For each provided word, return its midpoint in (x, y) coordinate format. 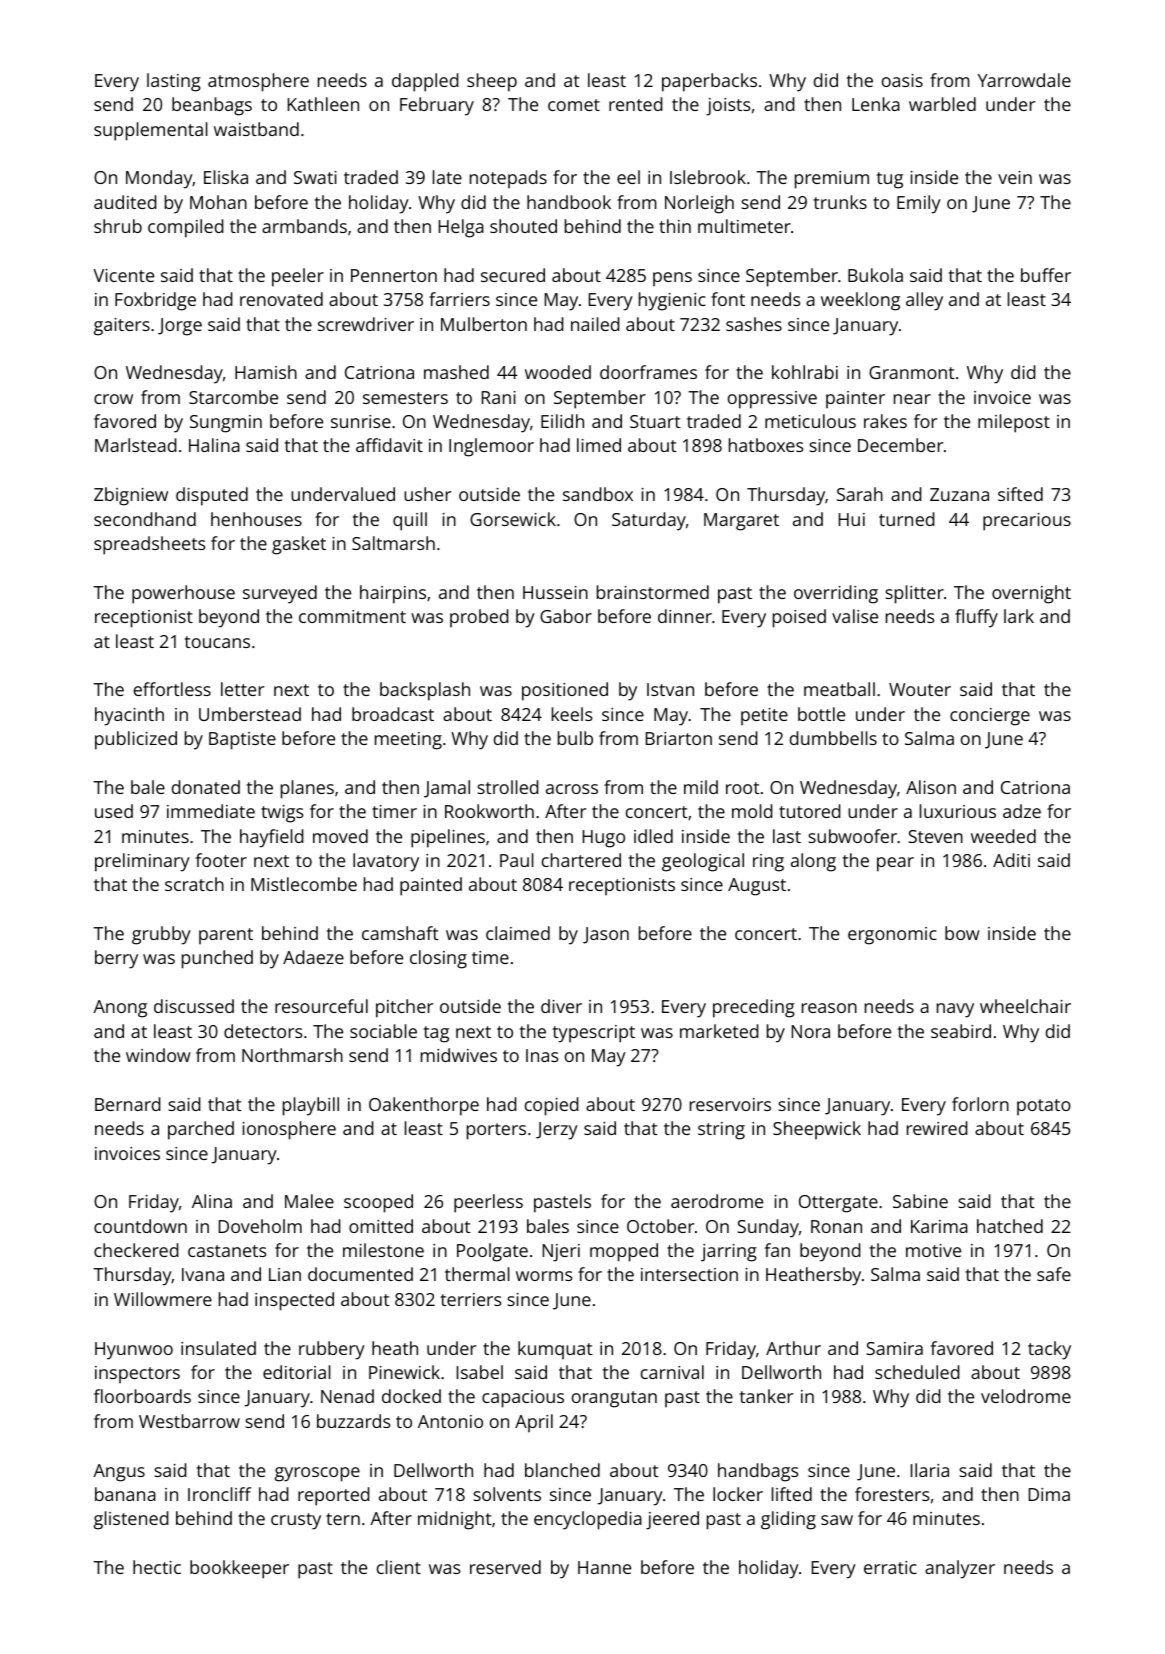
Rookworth (489, 811)
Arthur (793, 1348)
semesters (405, 398)
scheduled (917, 1372)
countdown (140, 1226)
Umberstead (250, 714)
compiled (186, 228)
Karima (939, 1226)
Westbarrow (189, 1421)
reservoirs (730, 1104)
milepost (1014, 423)
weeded (1003, 836)
